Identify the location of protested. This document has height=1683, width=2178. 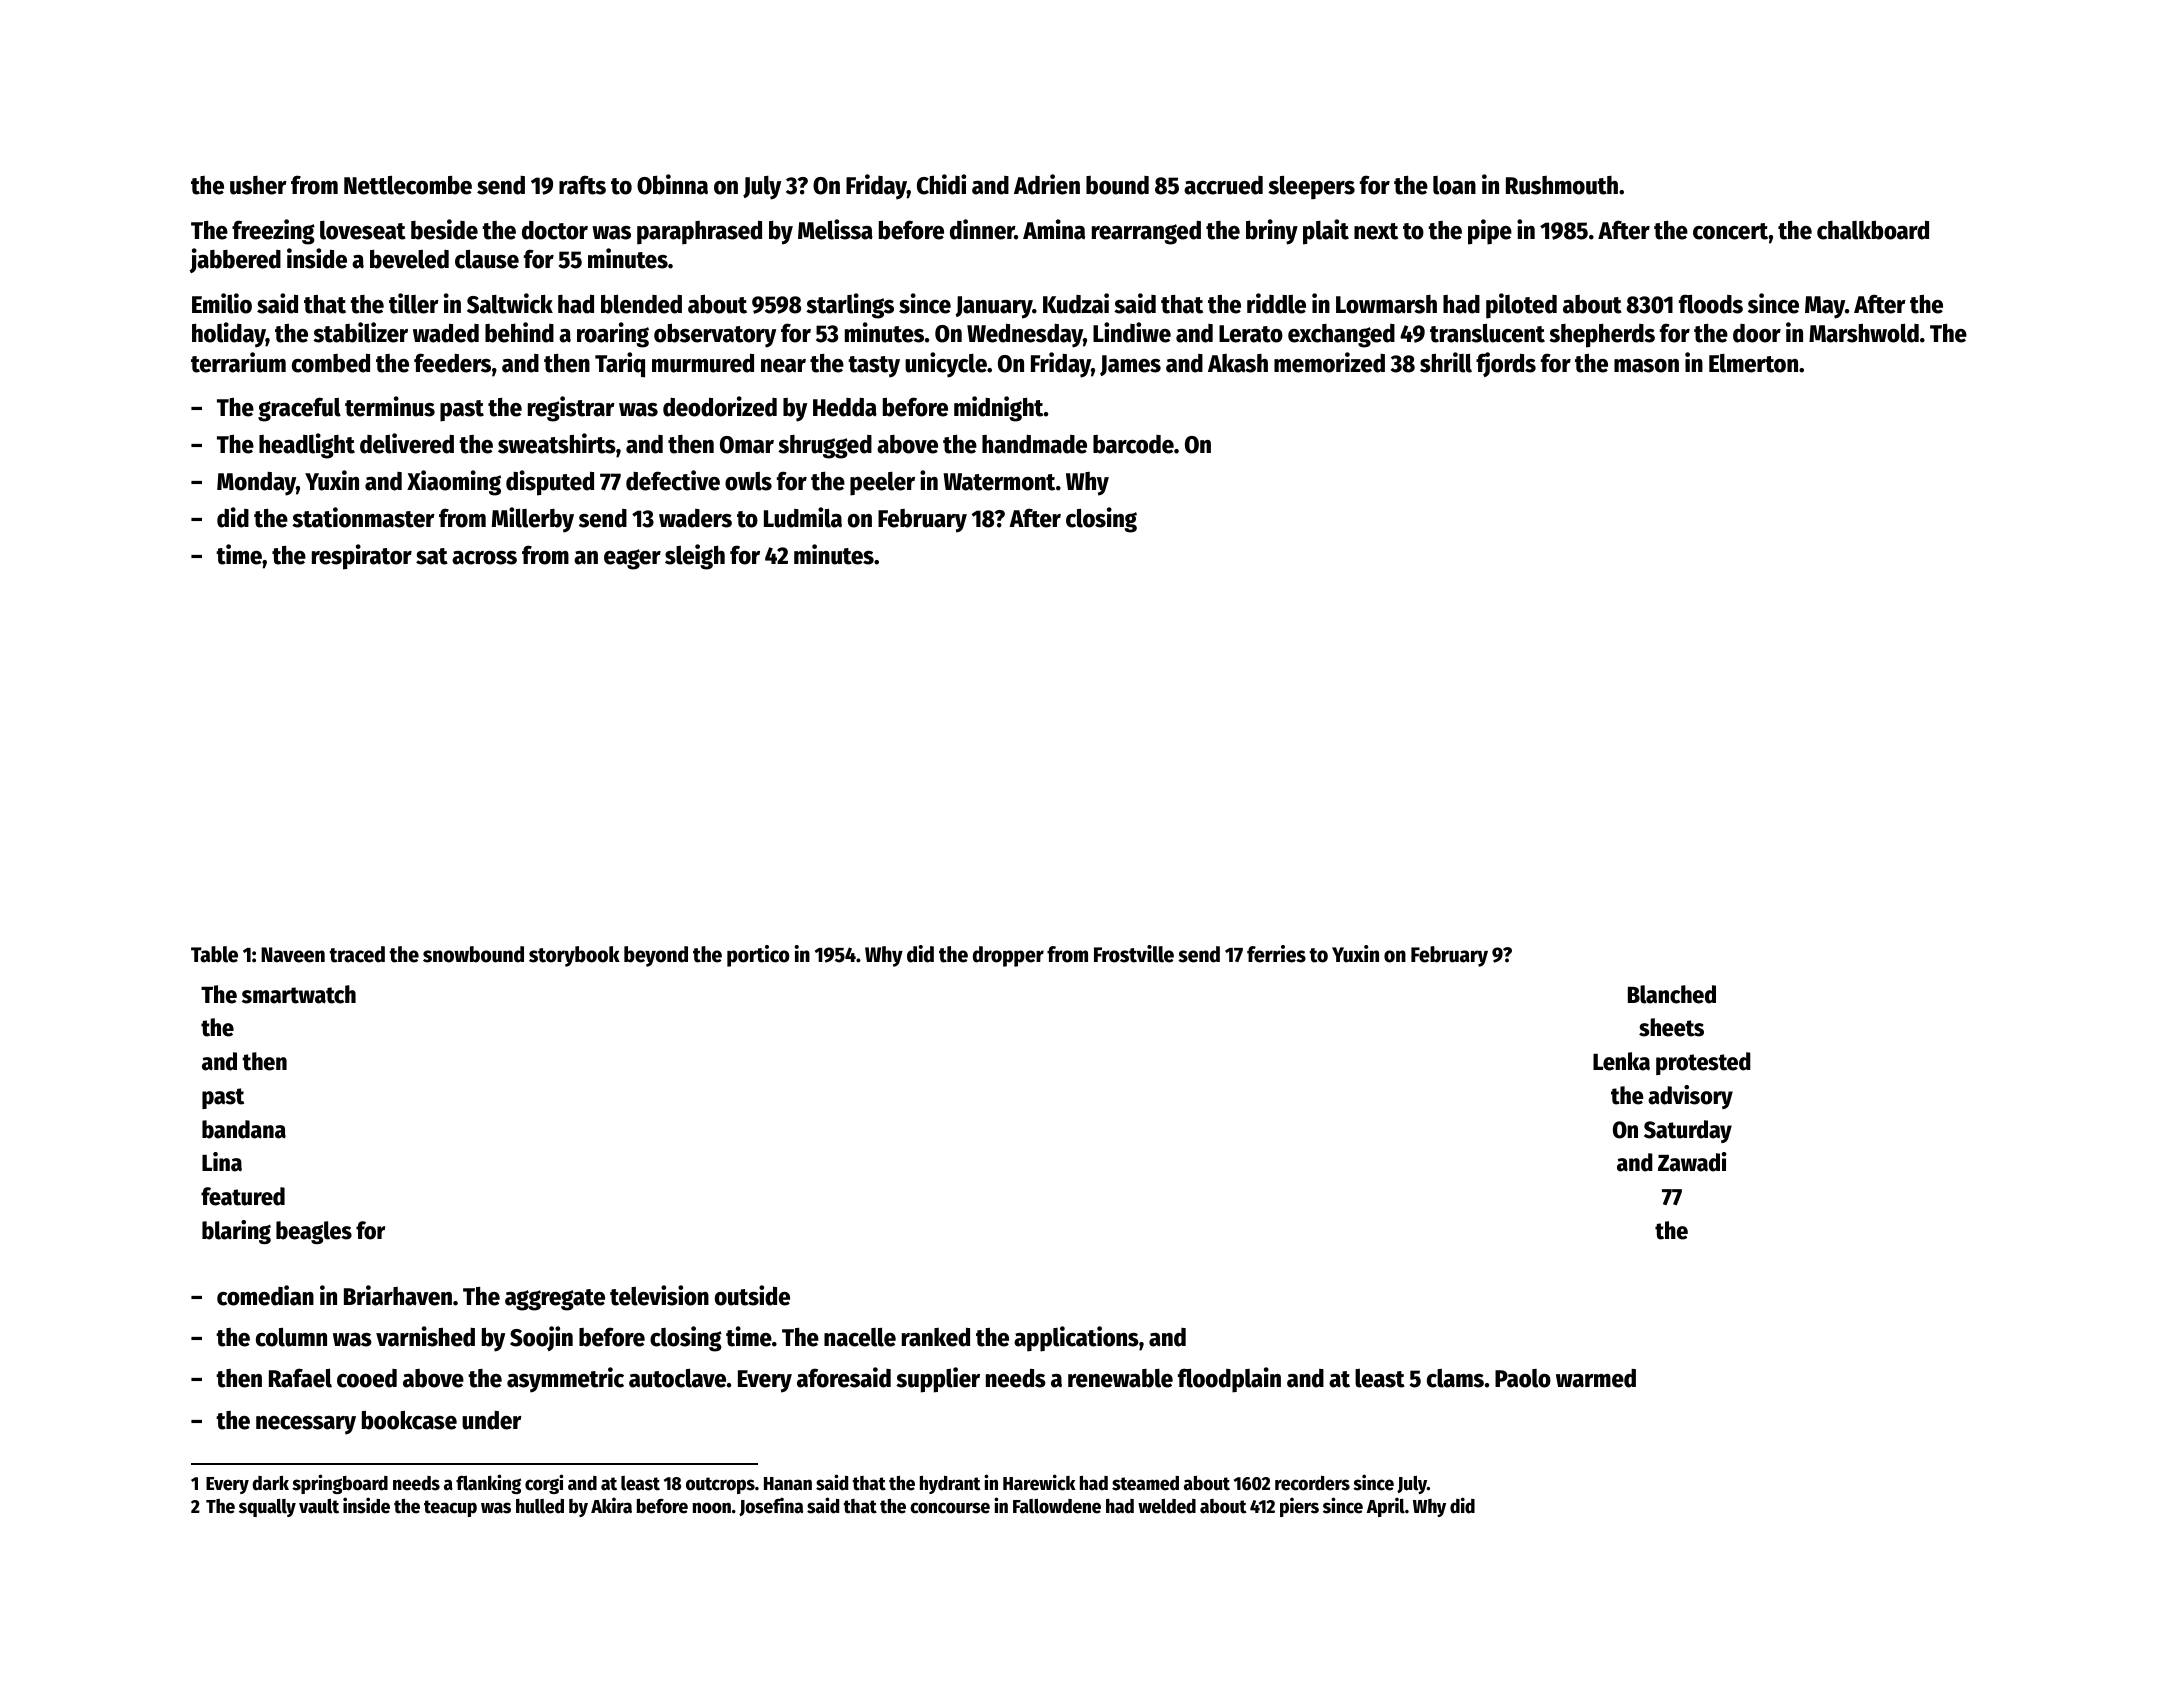
(1703, 1063).
